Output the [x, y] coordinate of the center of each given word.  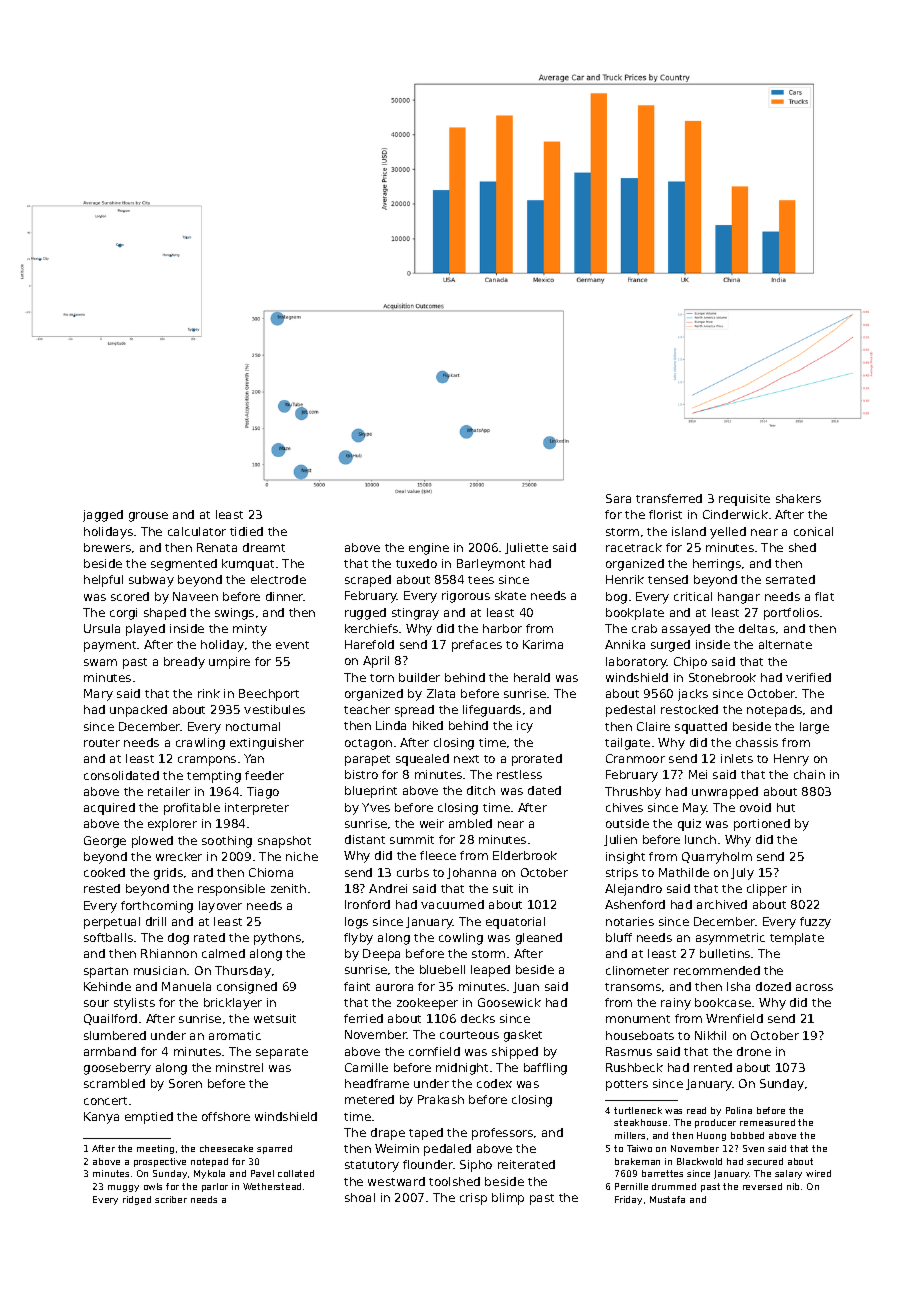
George [105, 842]
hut [786, 807]
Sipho [476, 1166]
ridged [137, 1200]
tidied [246, 531]
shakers [798, 498]
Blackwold [699, 1161]
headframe [377, 1083]
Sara [618, 498]
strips [622, 874]
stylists [134, 1004]
